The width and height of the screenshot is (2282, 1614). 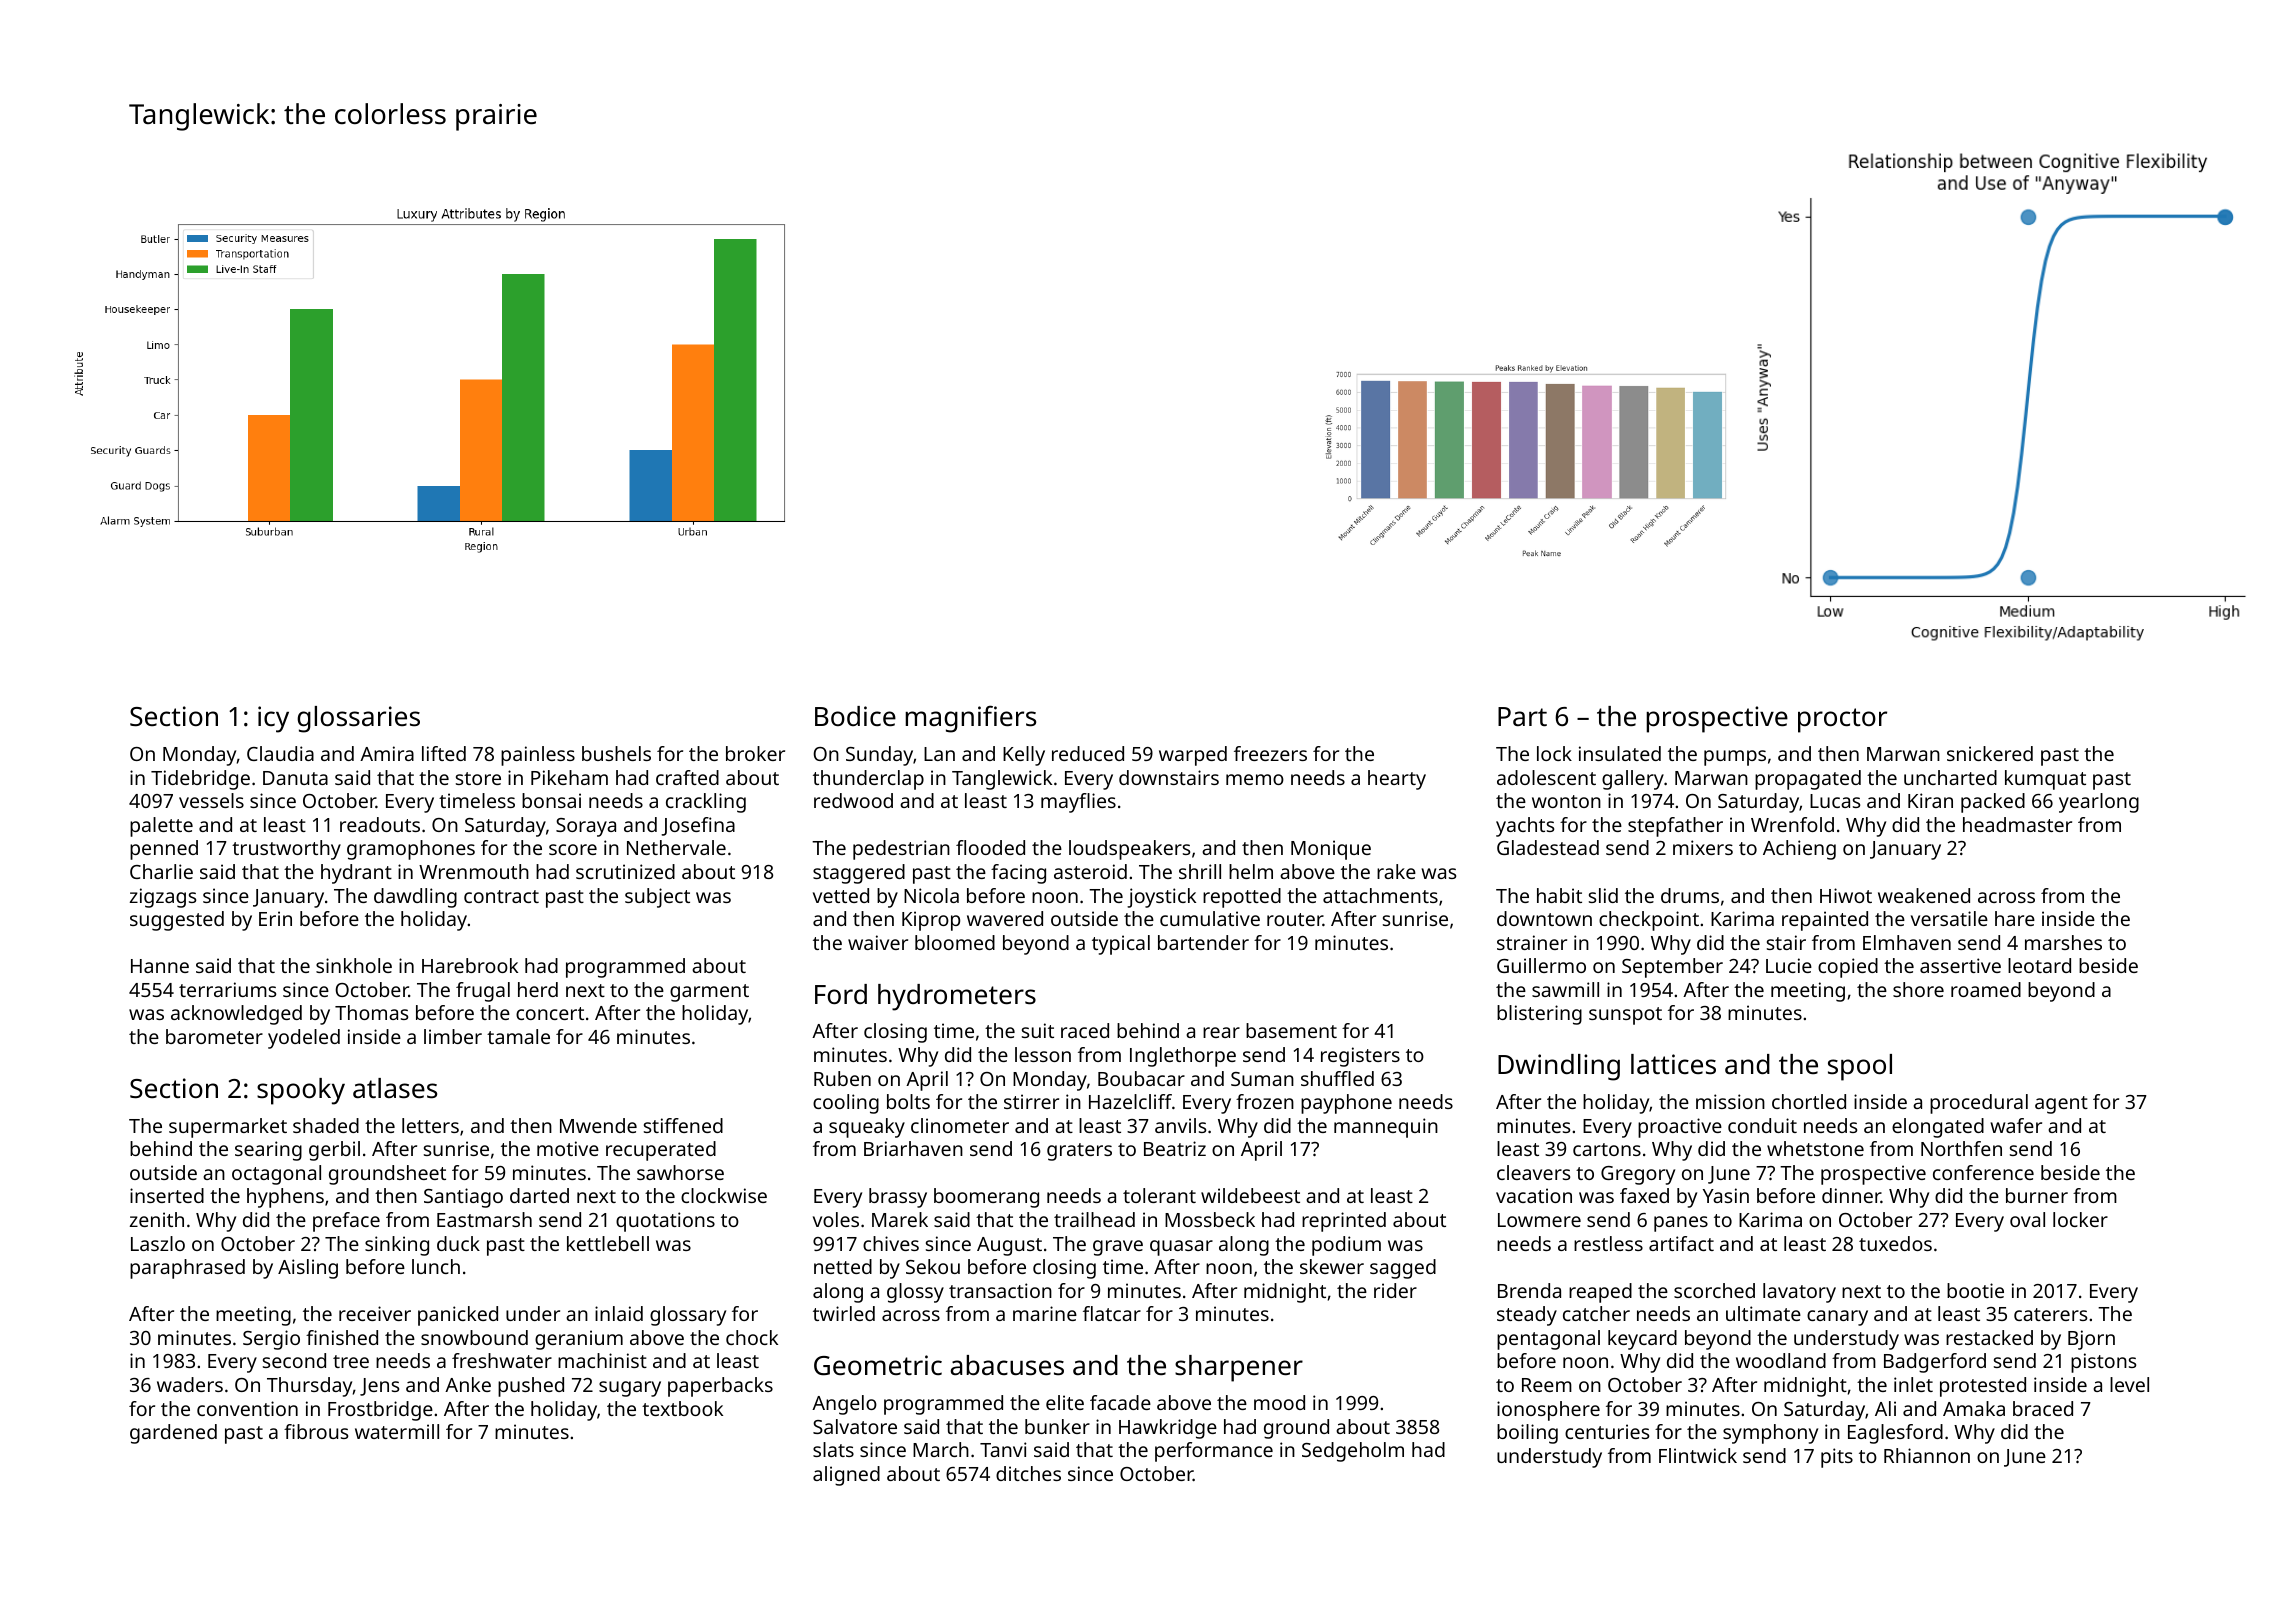 What do you see at coordinates (1789, 965) in the screenshot?
I see `Lucie` at bounding box center [1789, 965].
